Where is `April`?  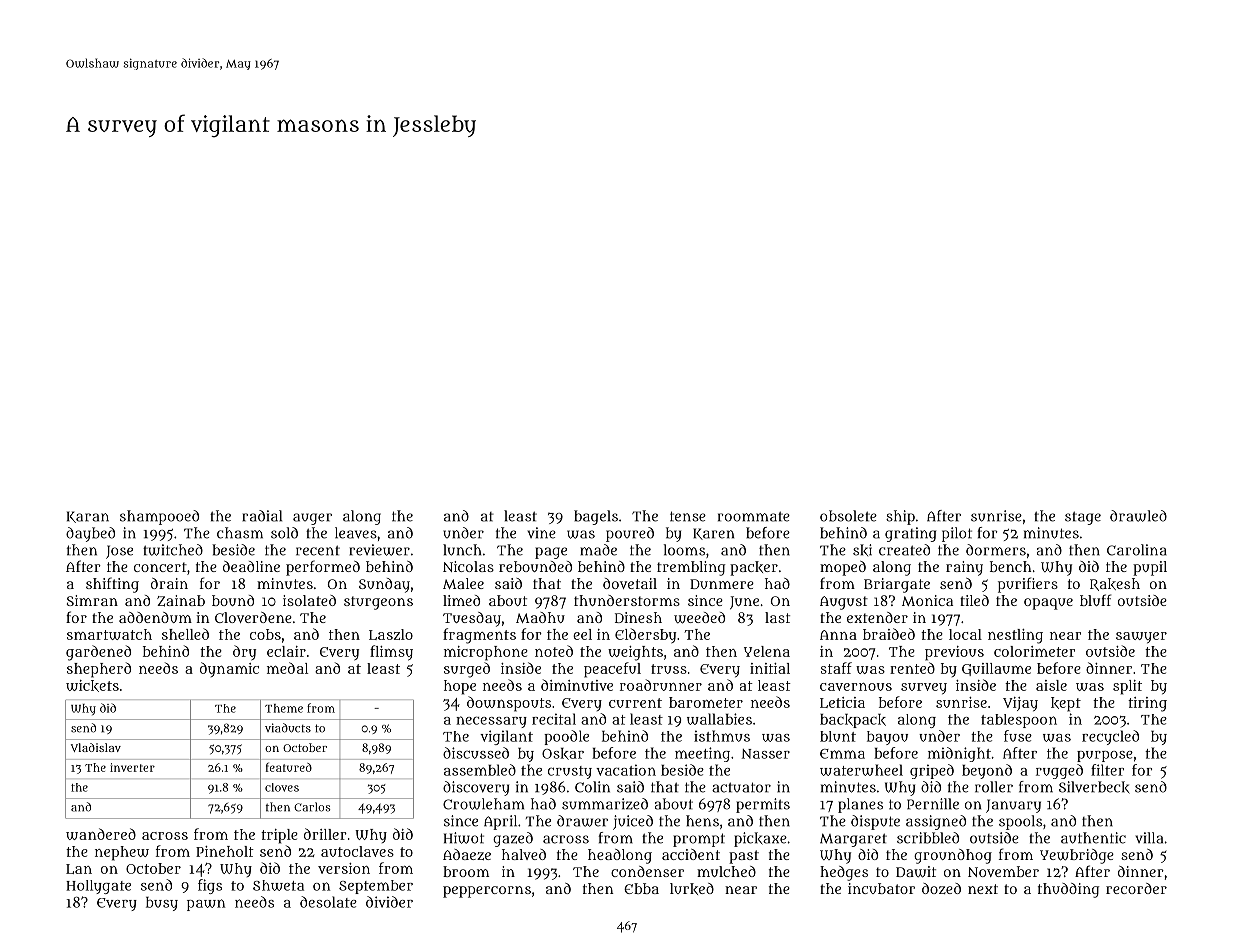
April is located at coordinates (500, 822).
